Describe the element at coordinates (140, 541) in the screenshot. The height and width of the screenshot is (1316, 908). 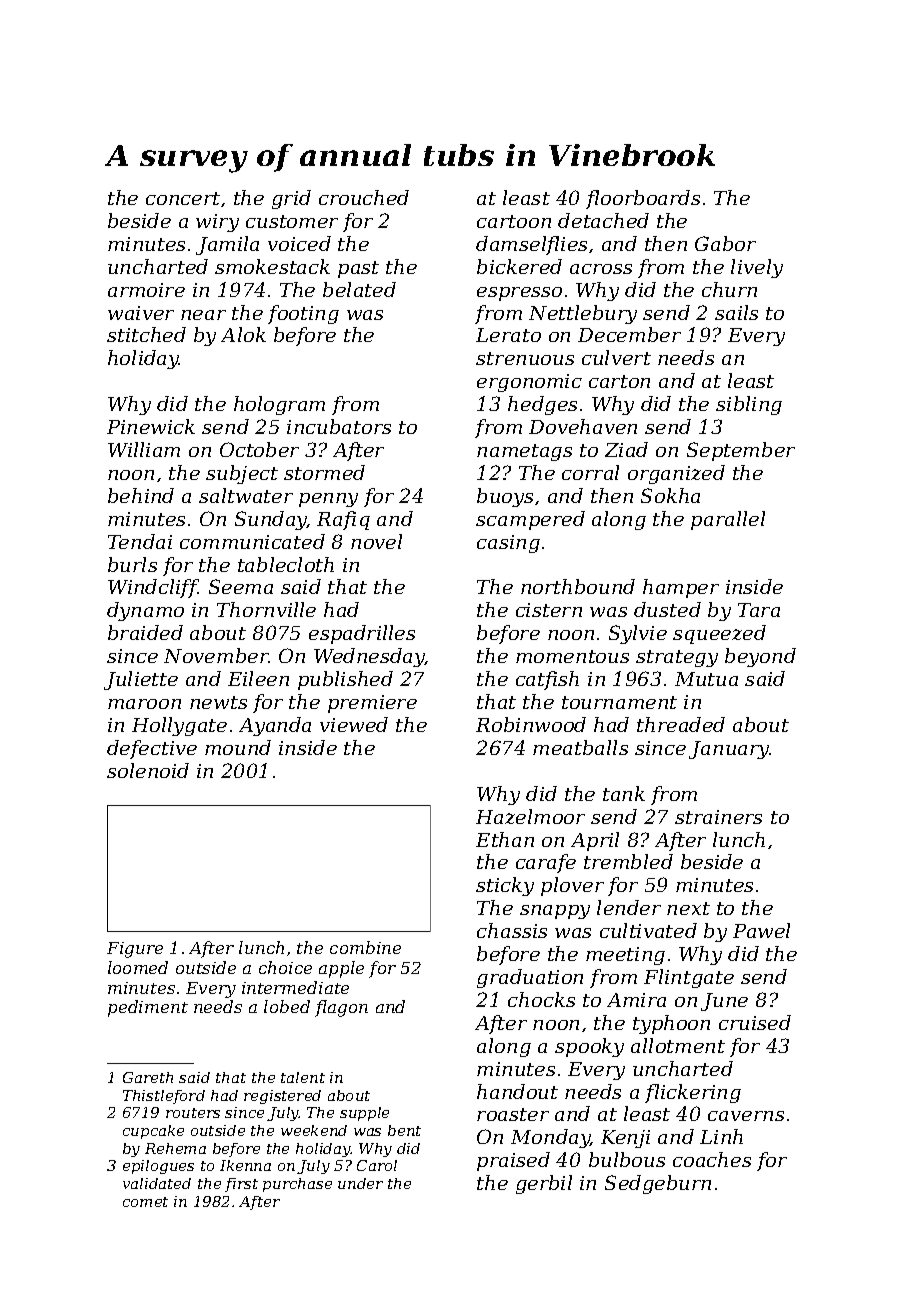
I see `Tendai` at that location.
